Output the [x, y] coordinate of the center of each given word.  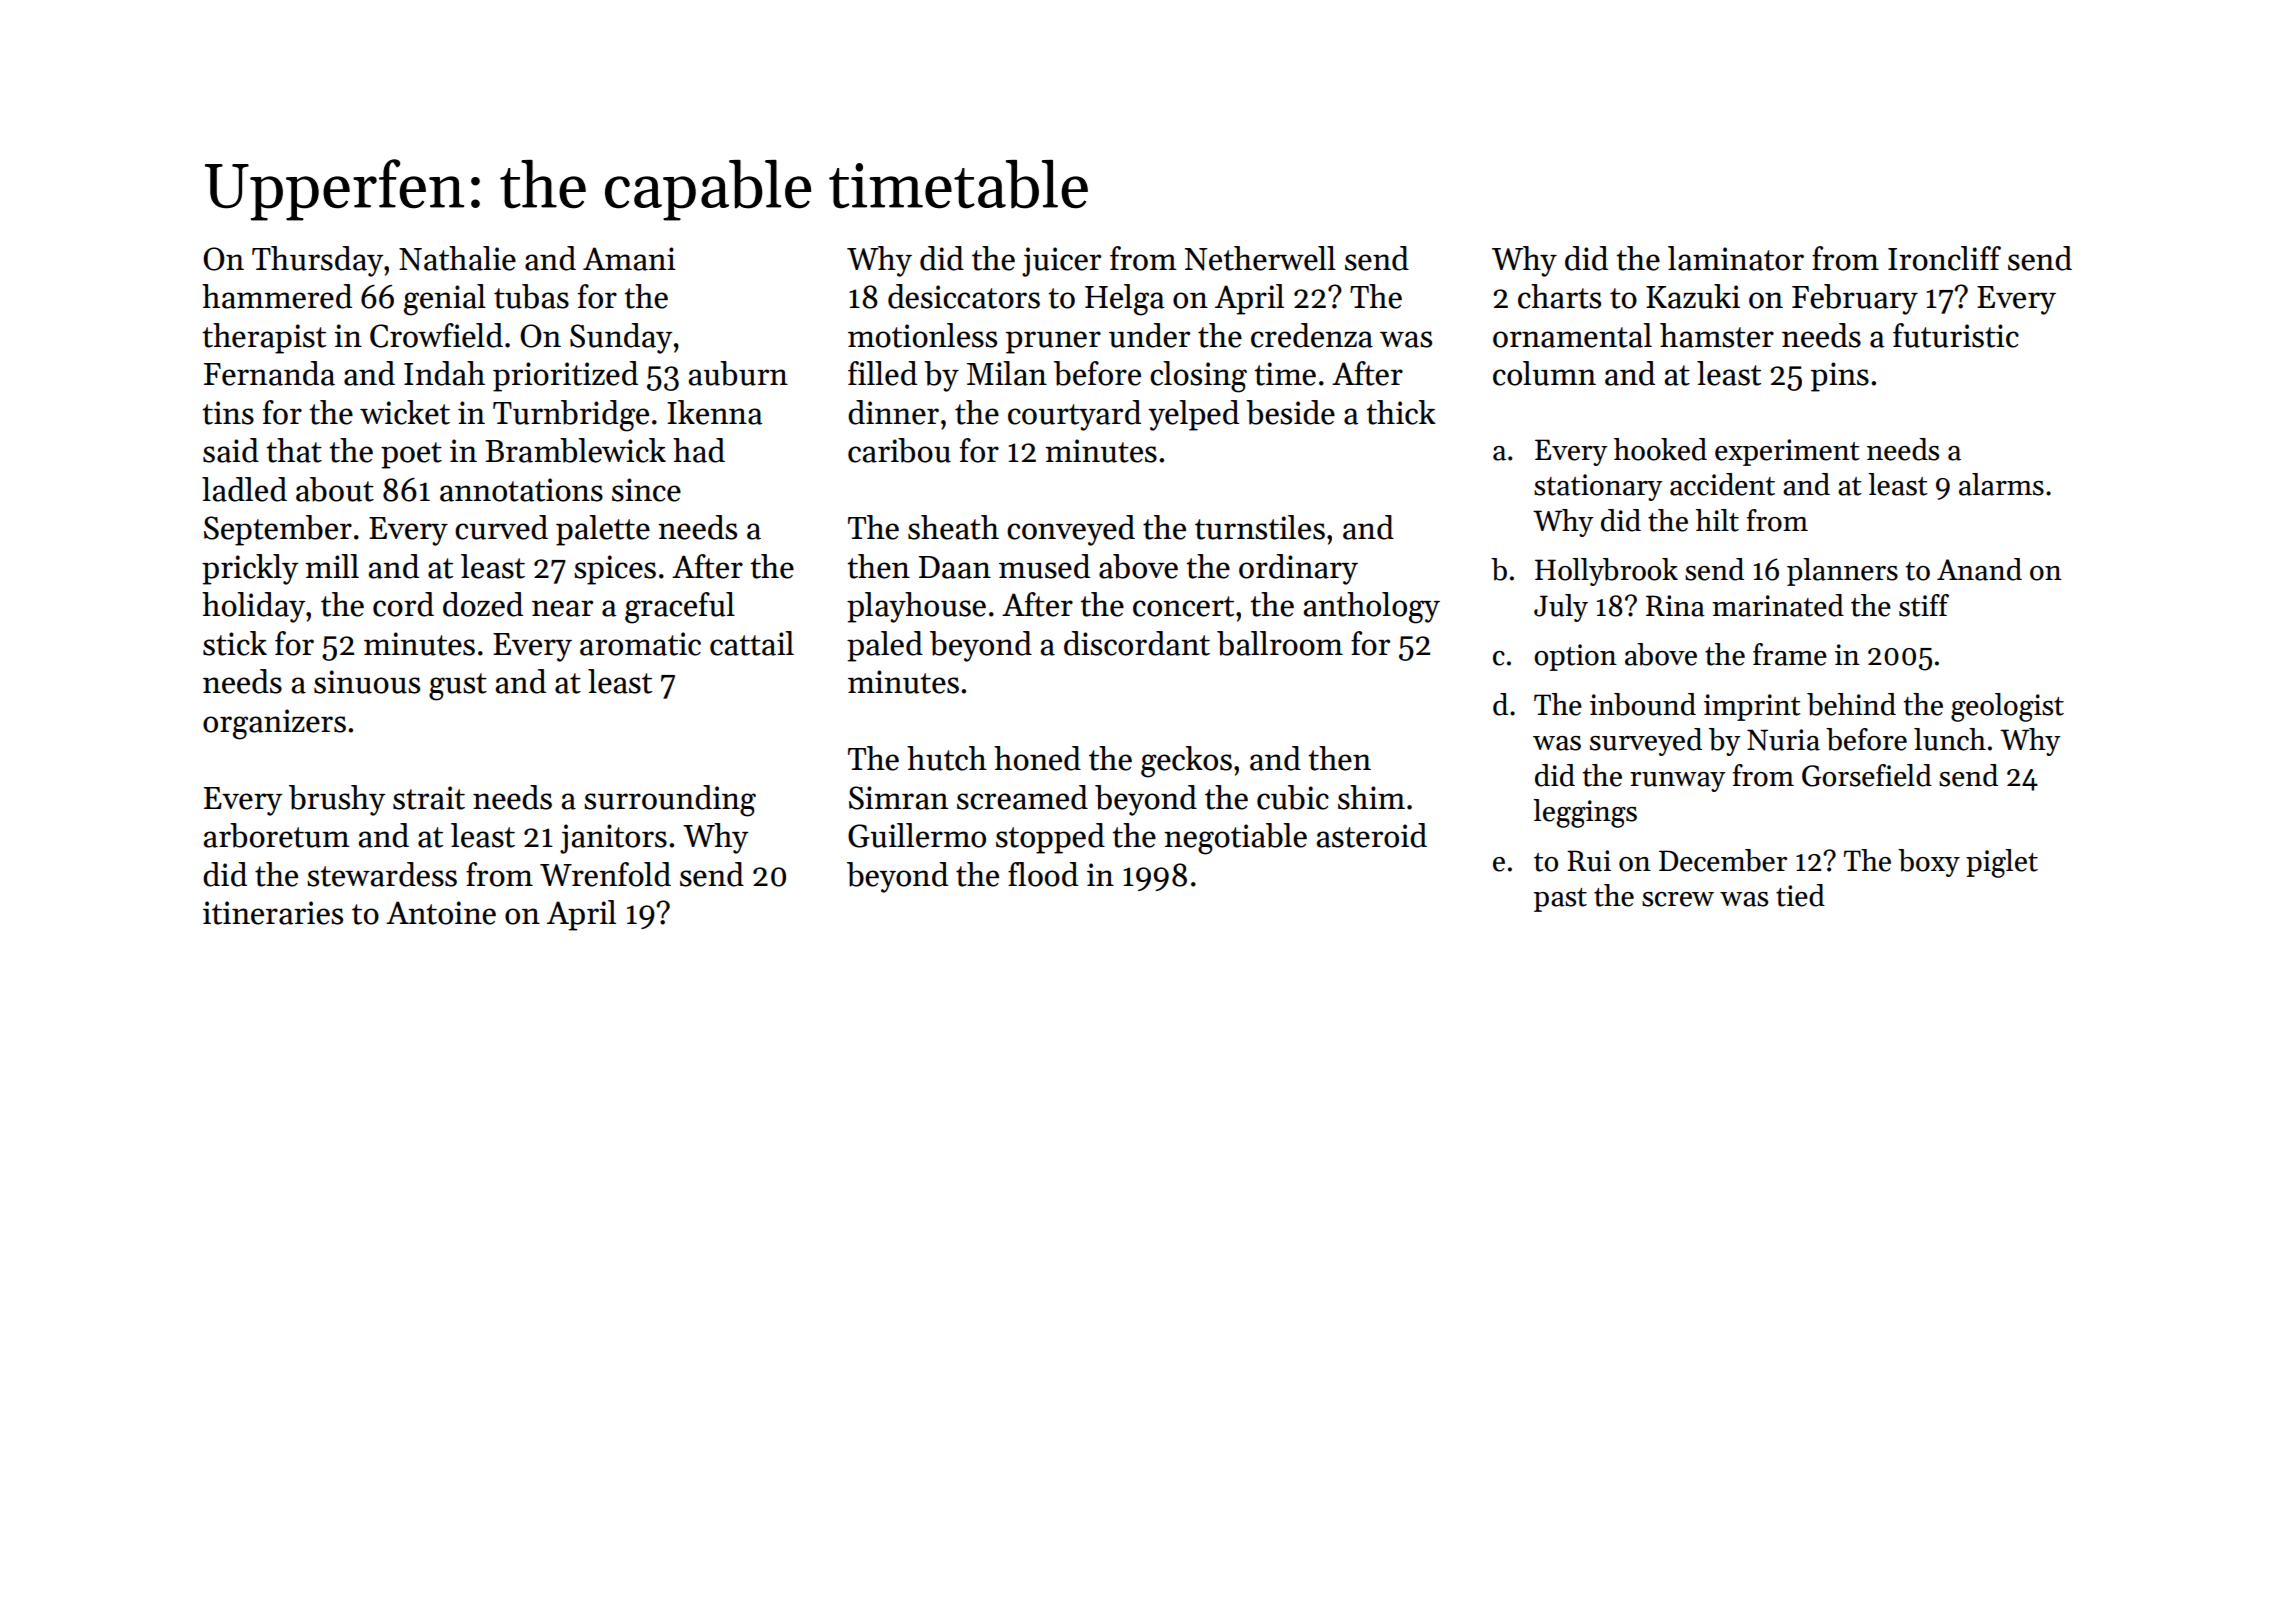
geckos [1186, 762]
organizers [274, 724]
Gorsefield [1867, 775]
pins [1840, 377]
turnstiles [1260, 527]
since [646, 490]
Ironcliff [1944, 258]
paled [885, 646]
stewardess [382, 874]
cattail [752, 643]
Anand [1979, 569]
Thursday [317, 261]
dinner [893, 412]
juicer [1061, 262]
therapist [264, 338]
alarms [2001, 484]
